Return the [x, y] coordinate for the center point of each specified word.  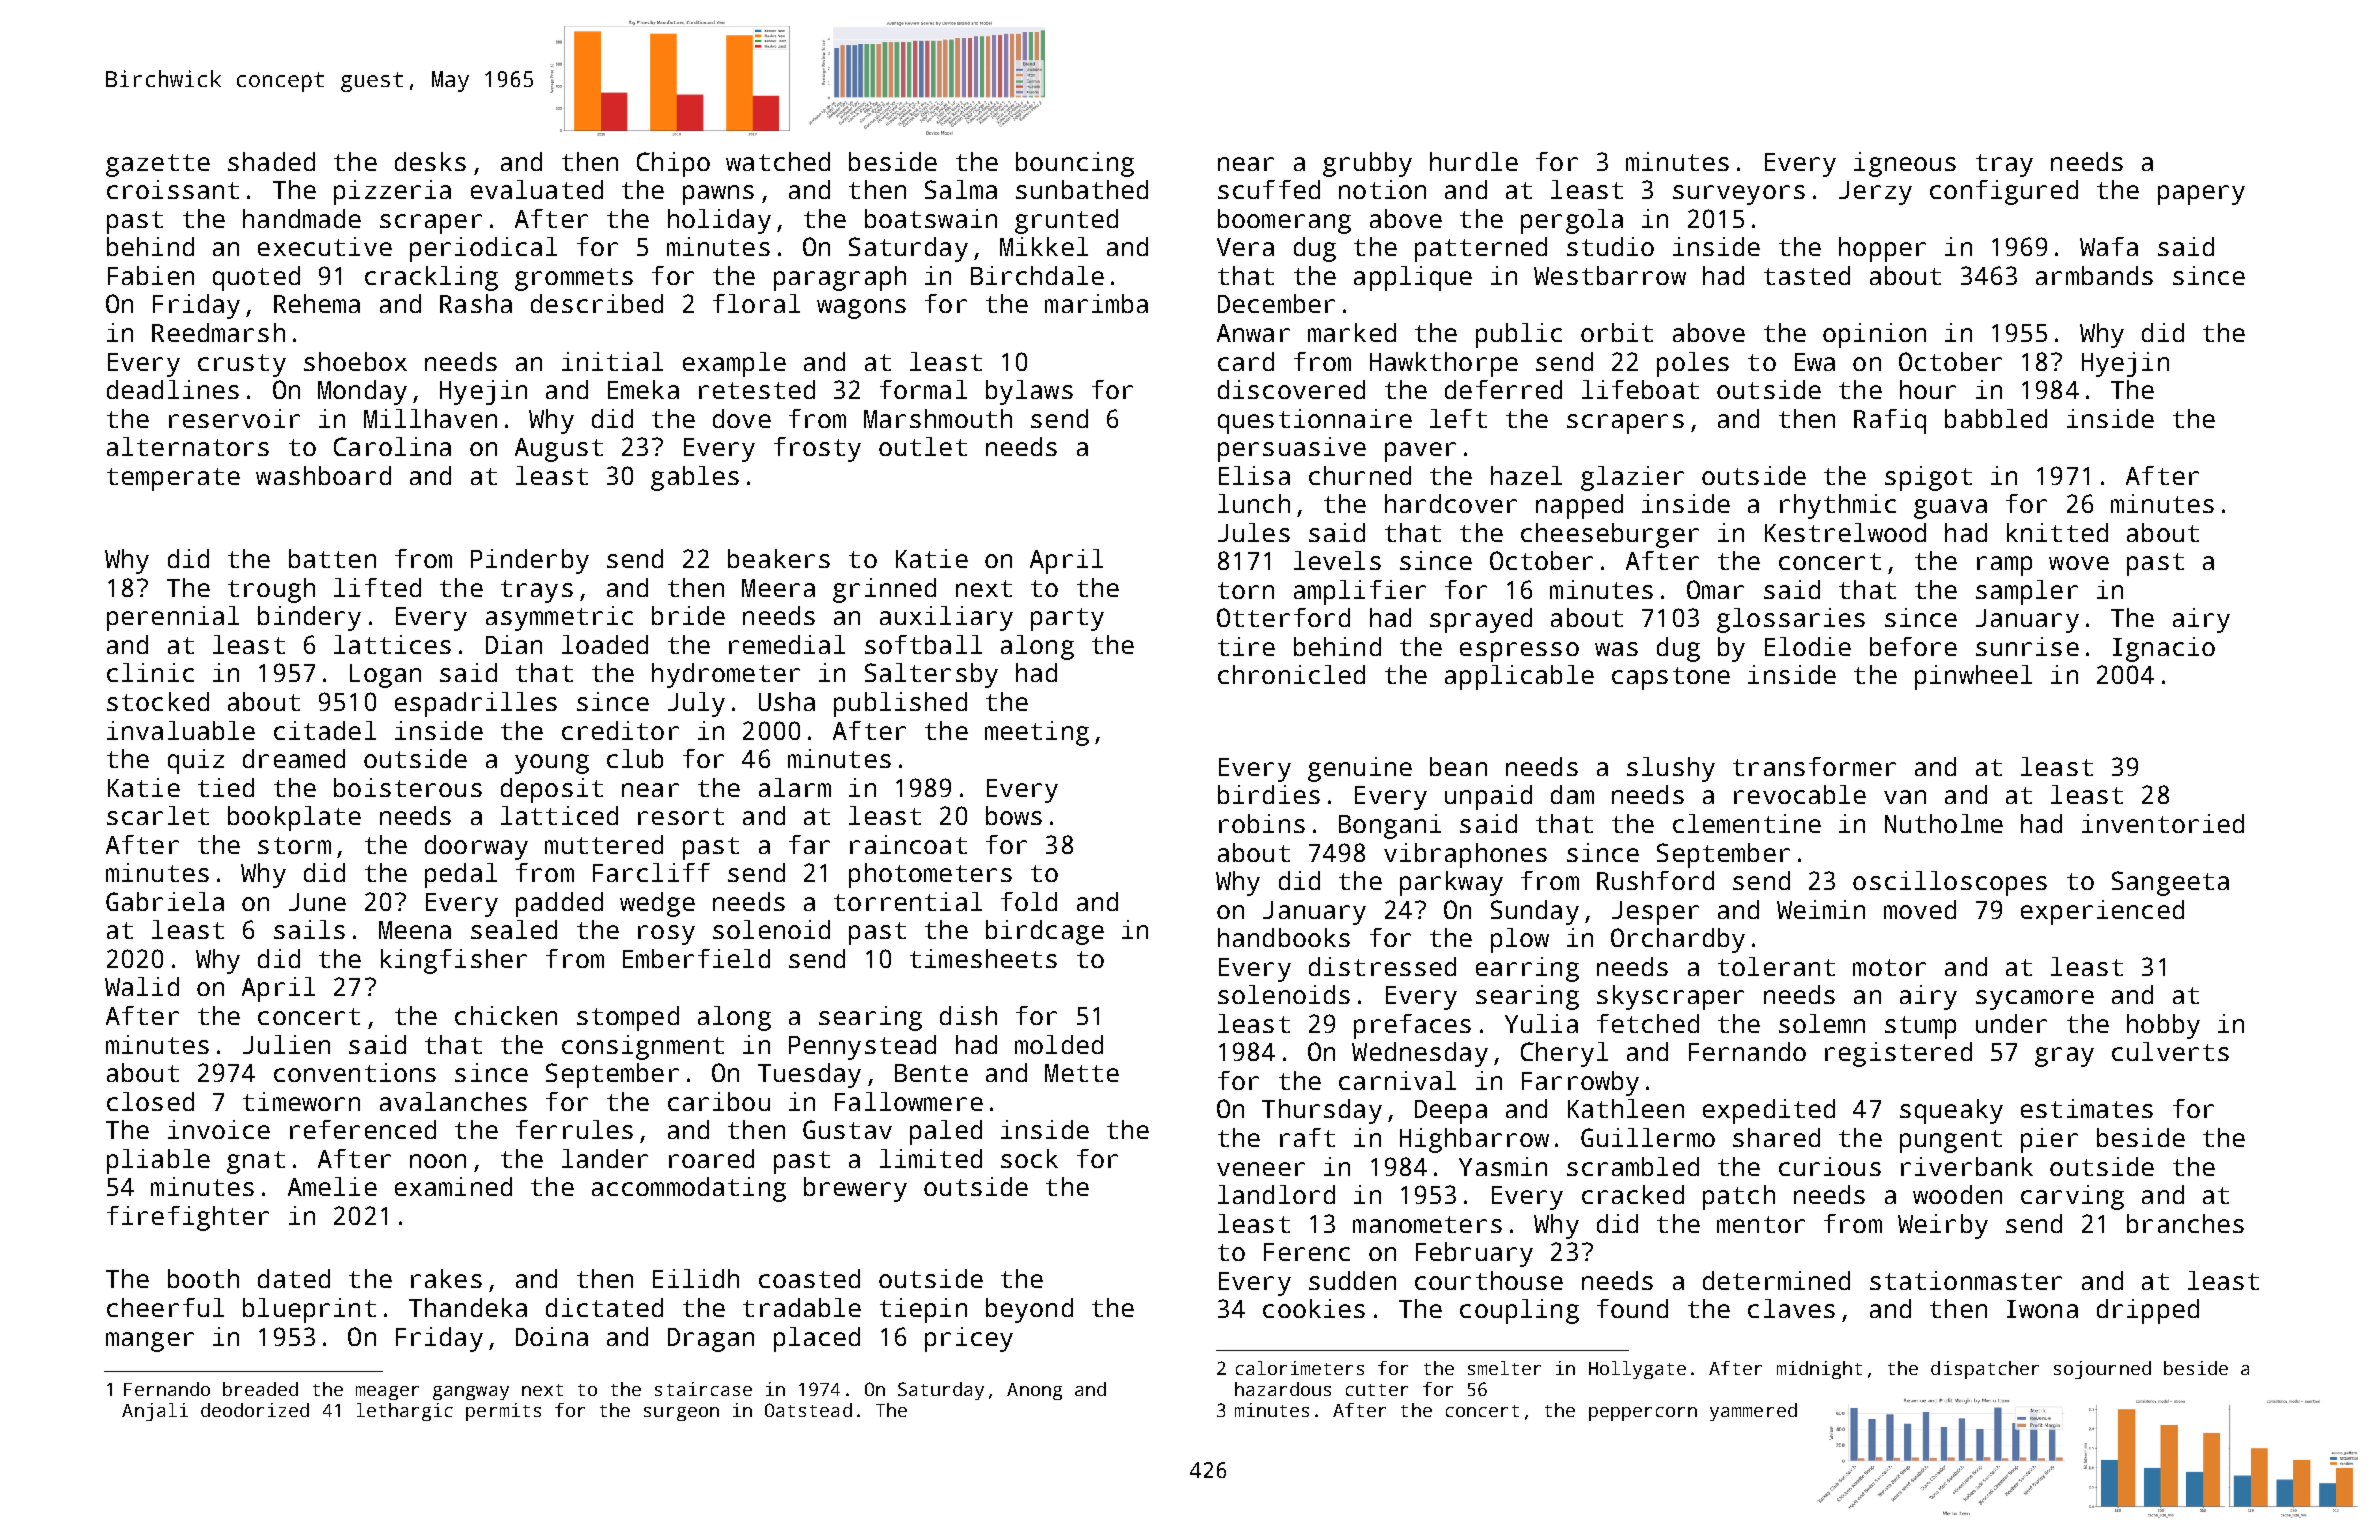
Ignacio [2164, 649]
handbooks [1284, 937]
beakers [779, 558]
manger [150, 1342]
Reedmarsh [218, 332]
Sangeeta [2170, 883]
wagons [861, 309]
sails [309, 929]
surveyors [1739, 195]
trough [271, 590]
